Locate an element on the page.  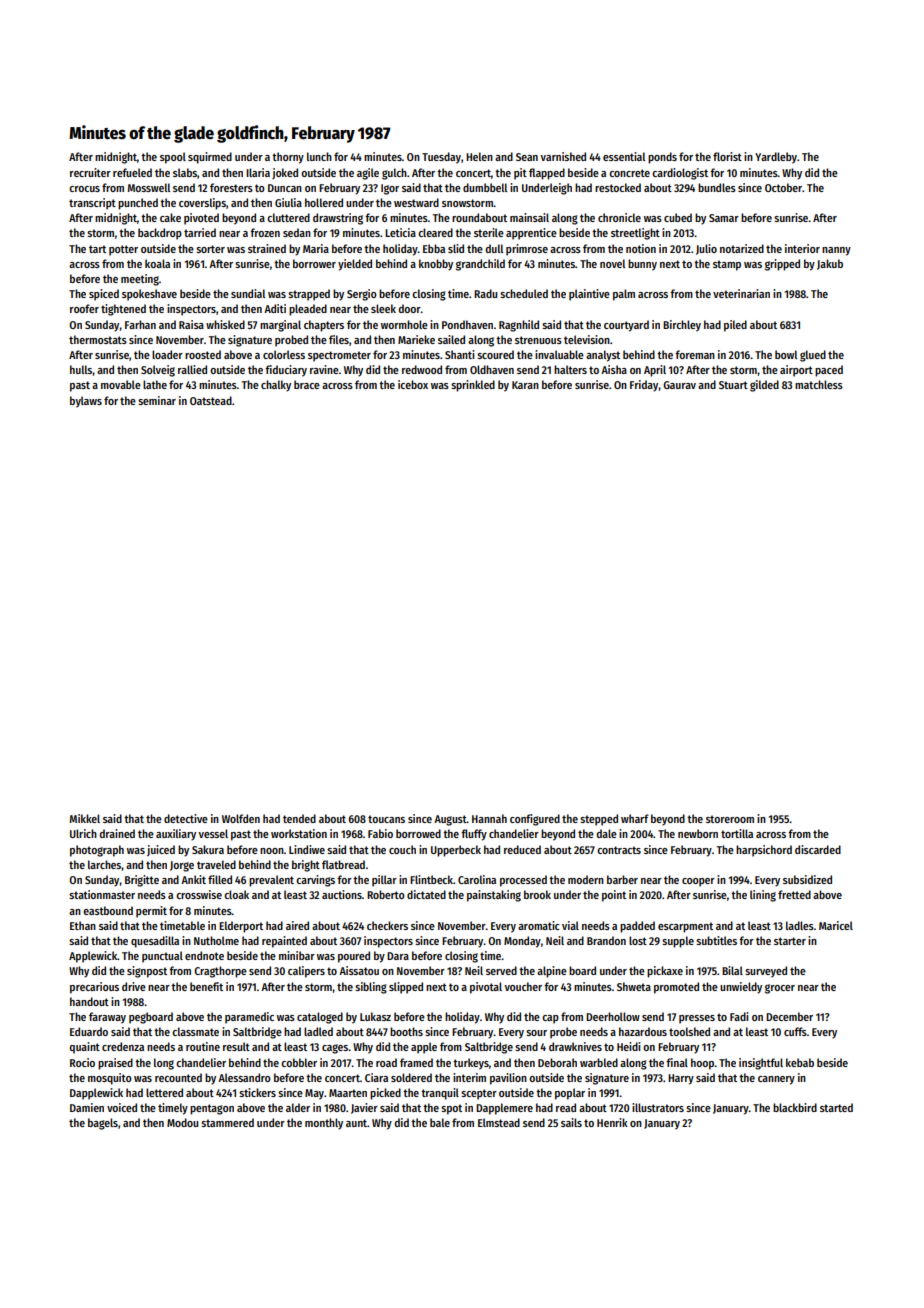
lining is located at coordinates (763, 896).
